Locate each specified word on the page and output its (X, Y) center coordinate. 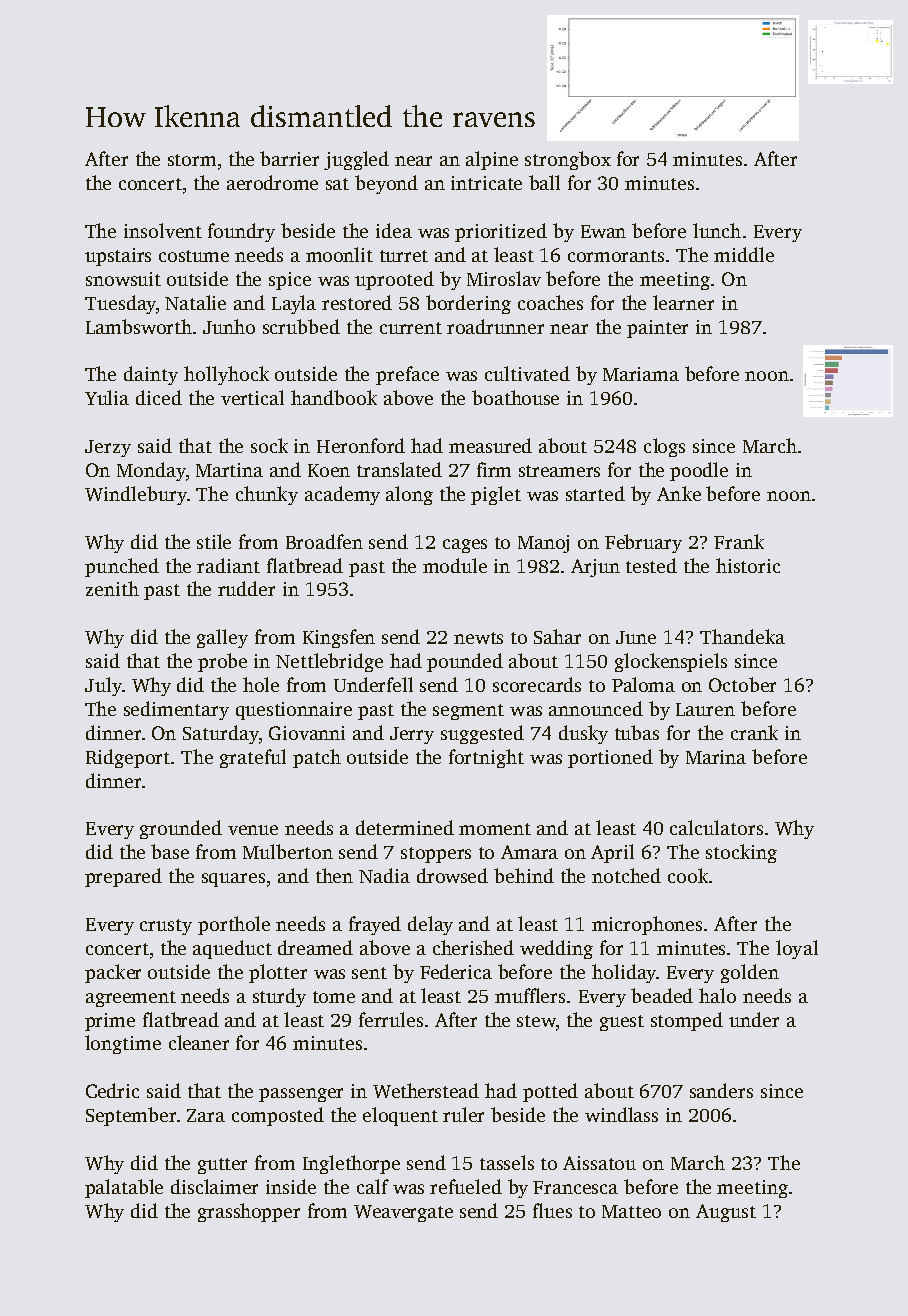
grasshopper (249, 1212)
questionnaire (294, 711)
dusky (583, 734)
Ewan (603, 231)
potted (550, 1092)
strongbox (568, 160)
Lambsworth (139, 326)
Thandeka (742, 636)
